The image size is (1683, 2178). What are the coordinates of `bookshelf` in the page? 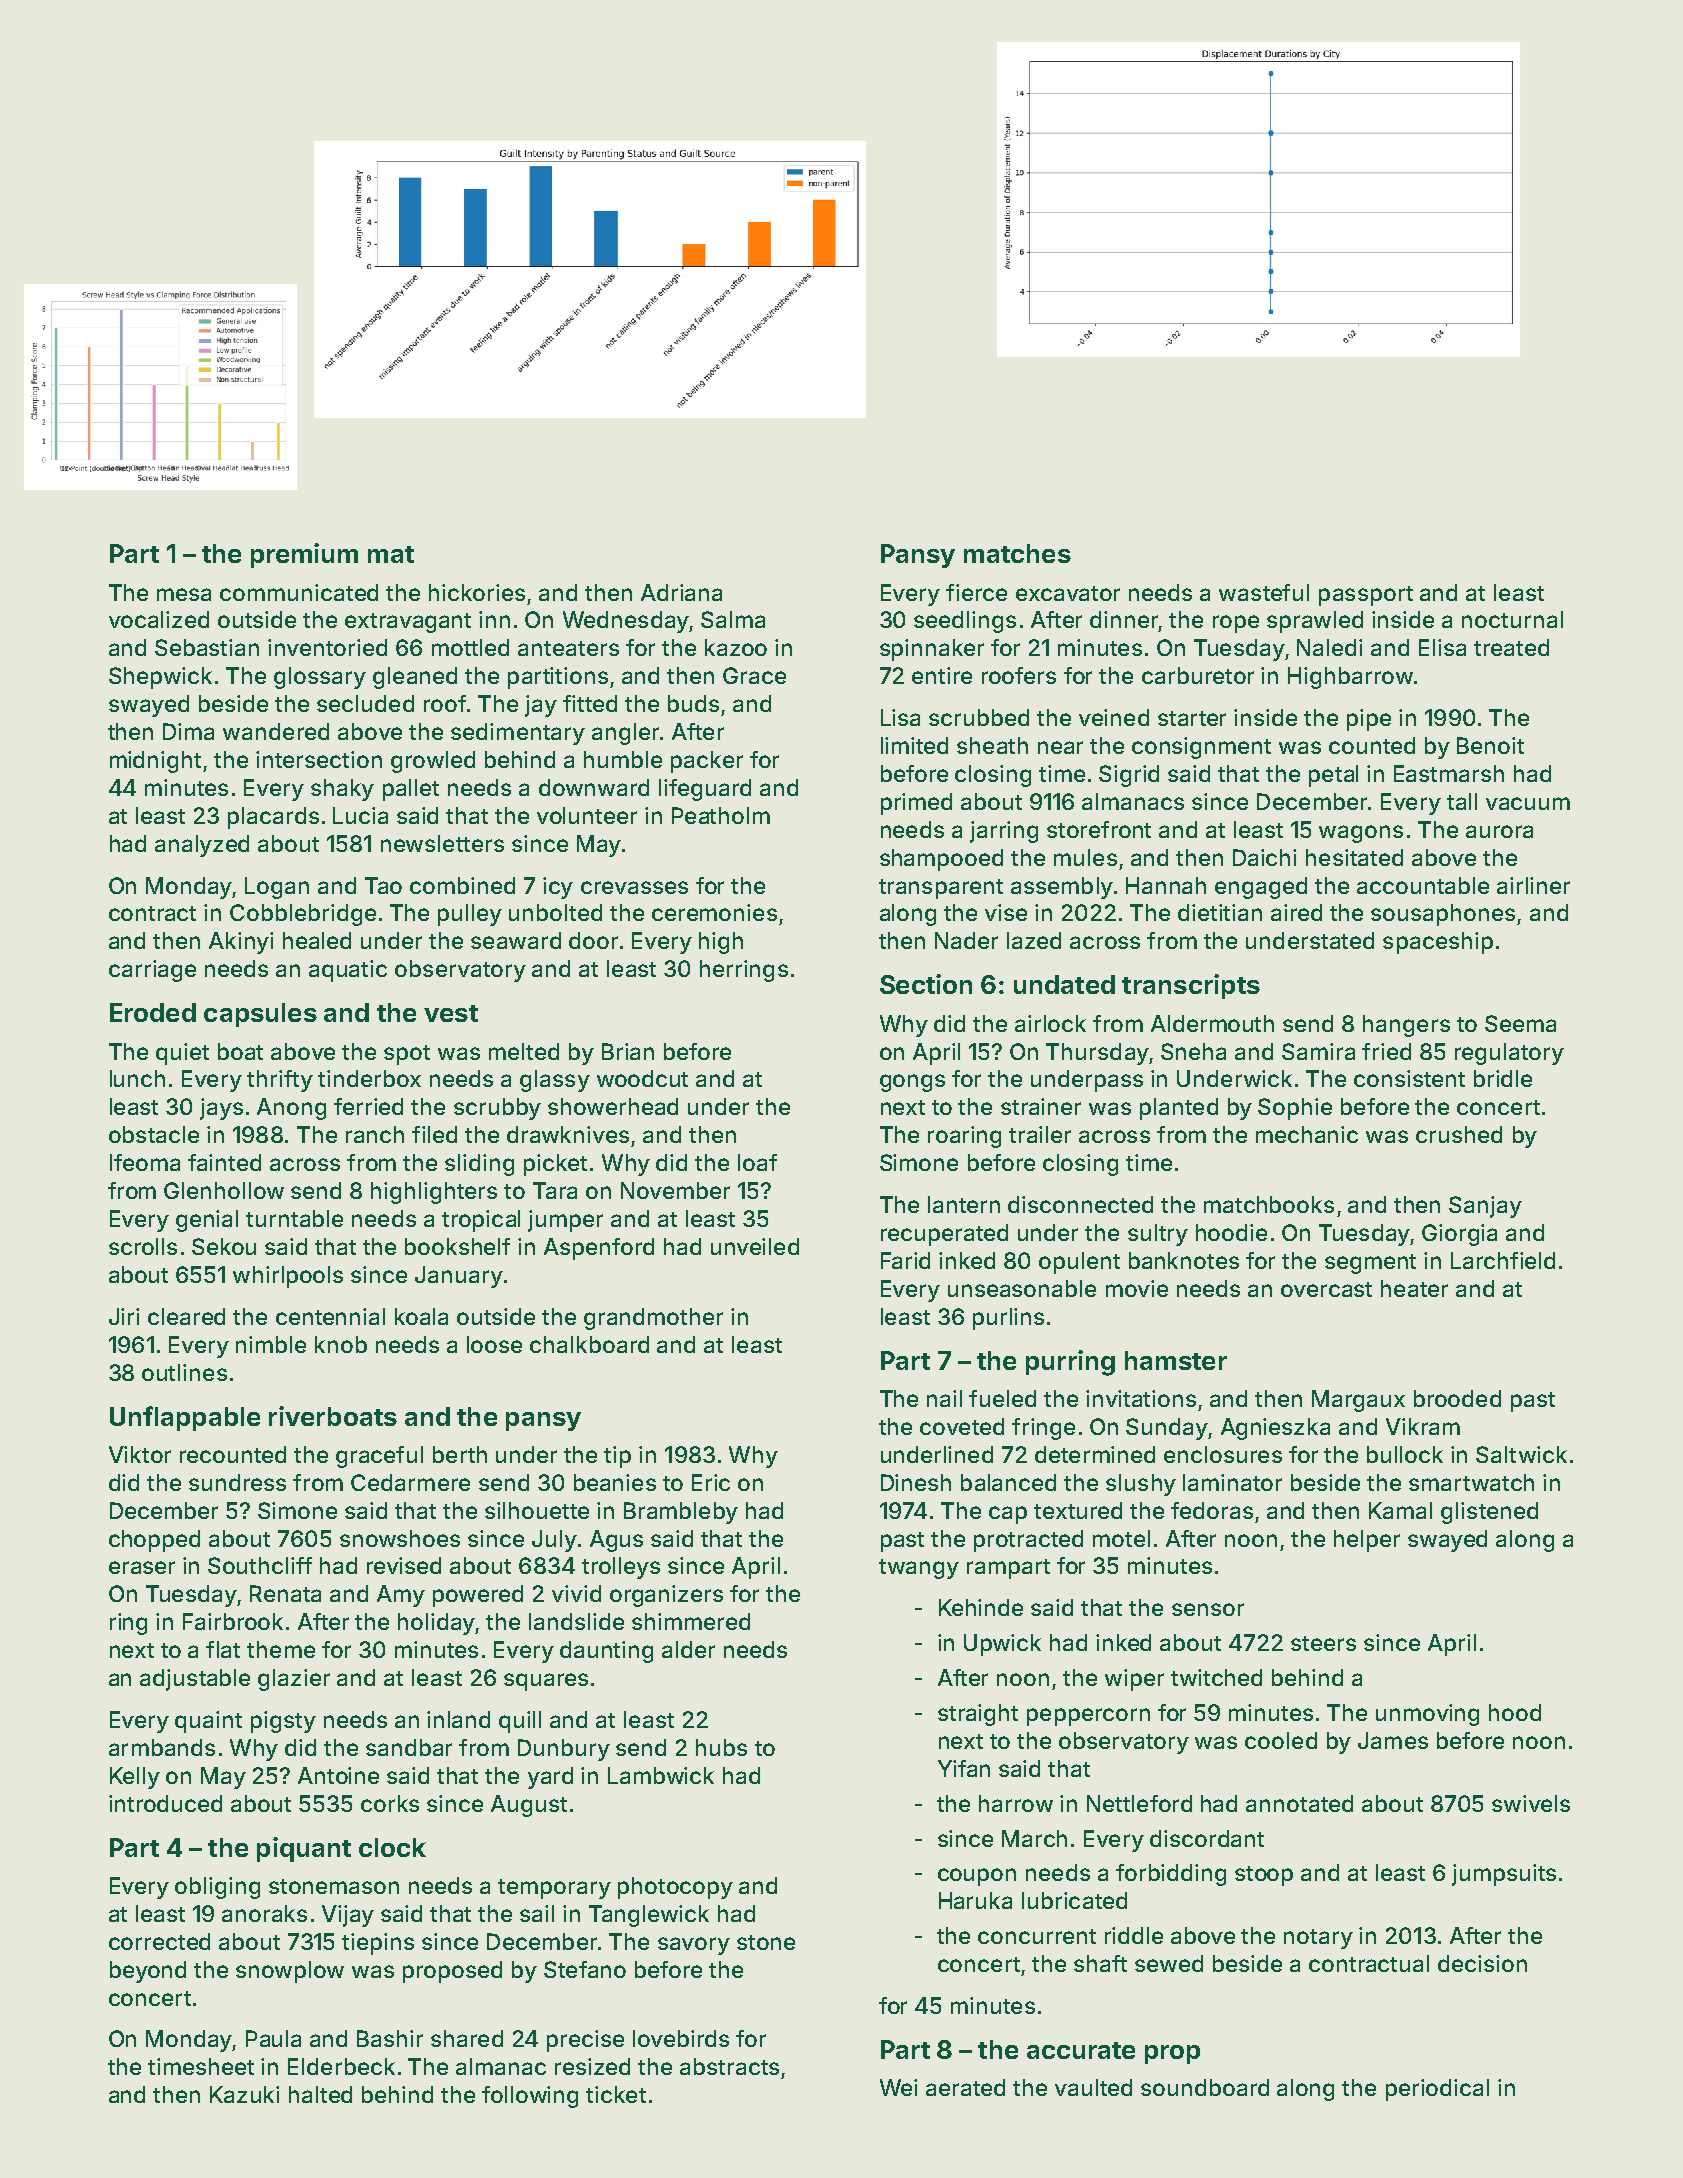 It's located at (457, 1246).
